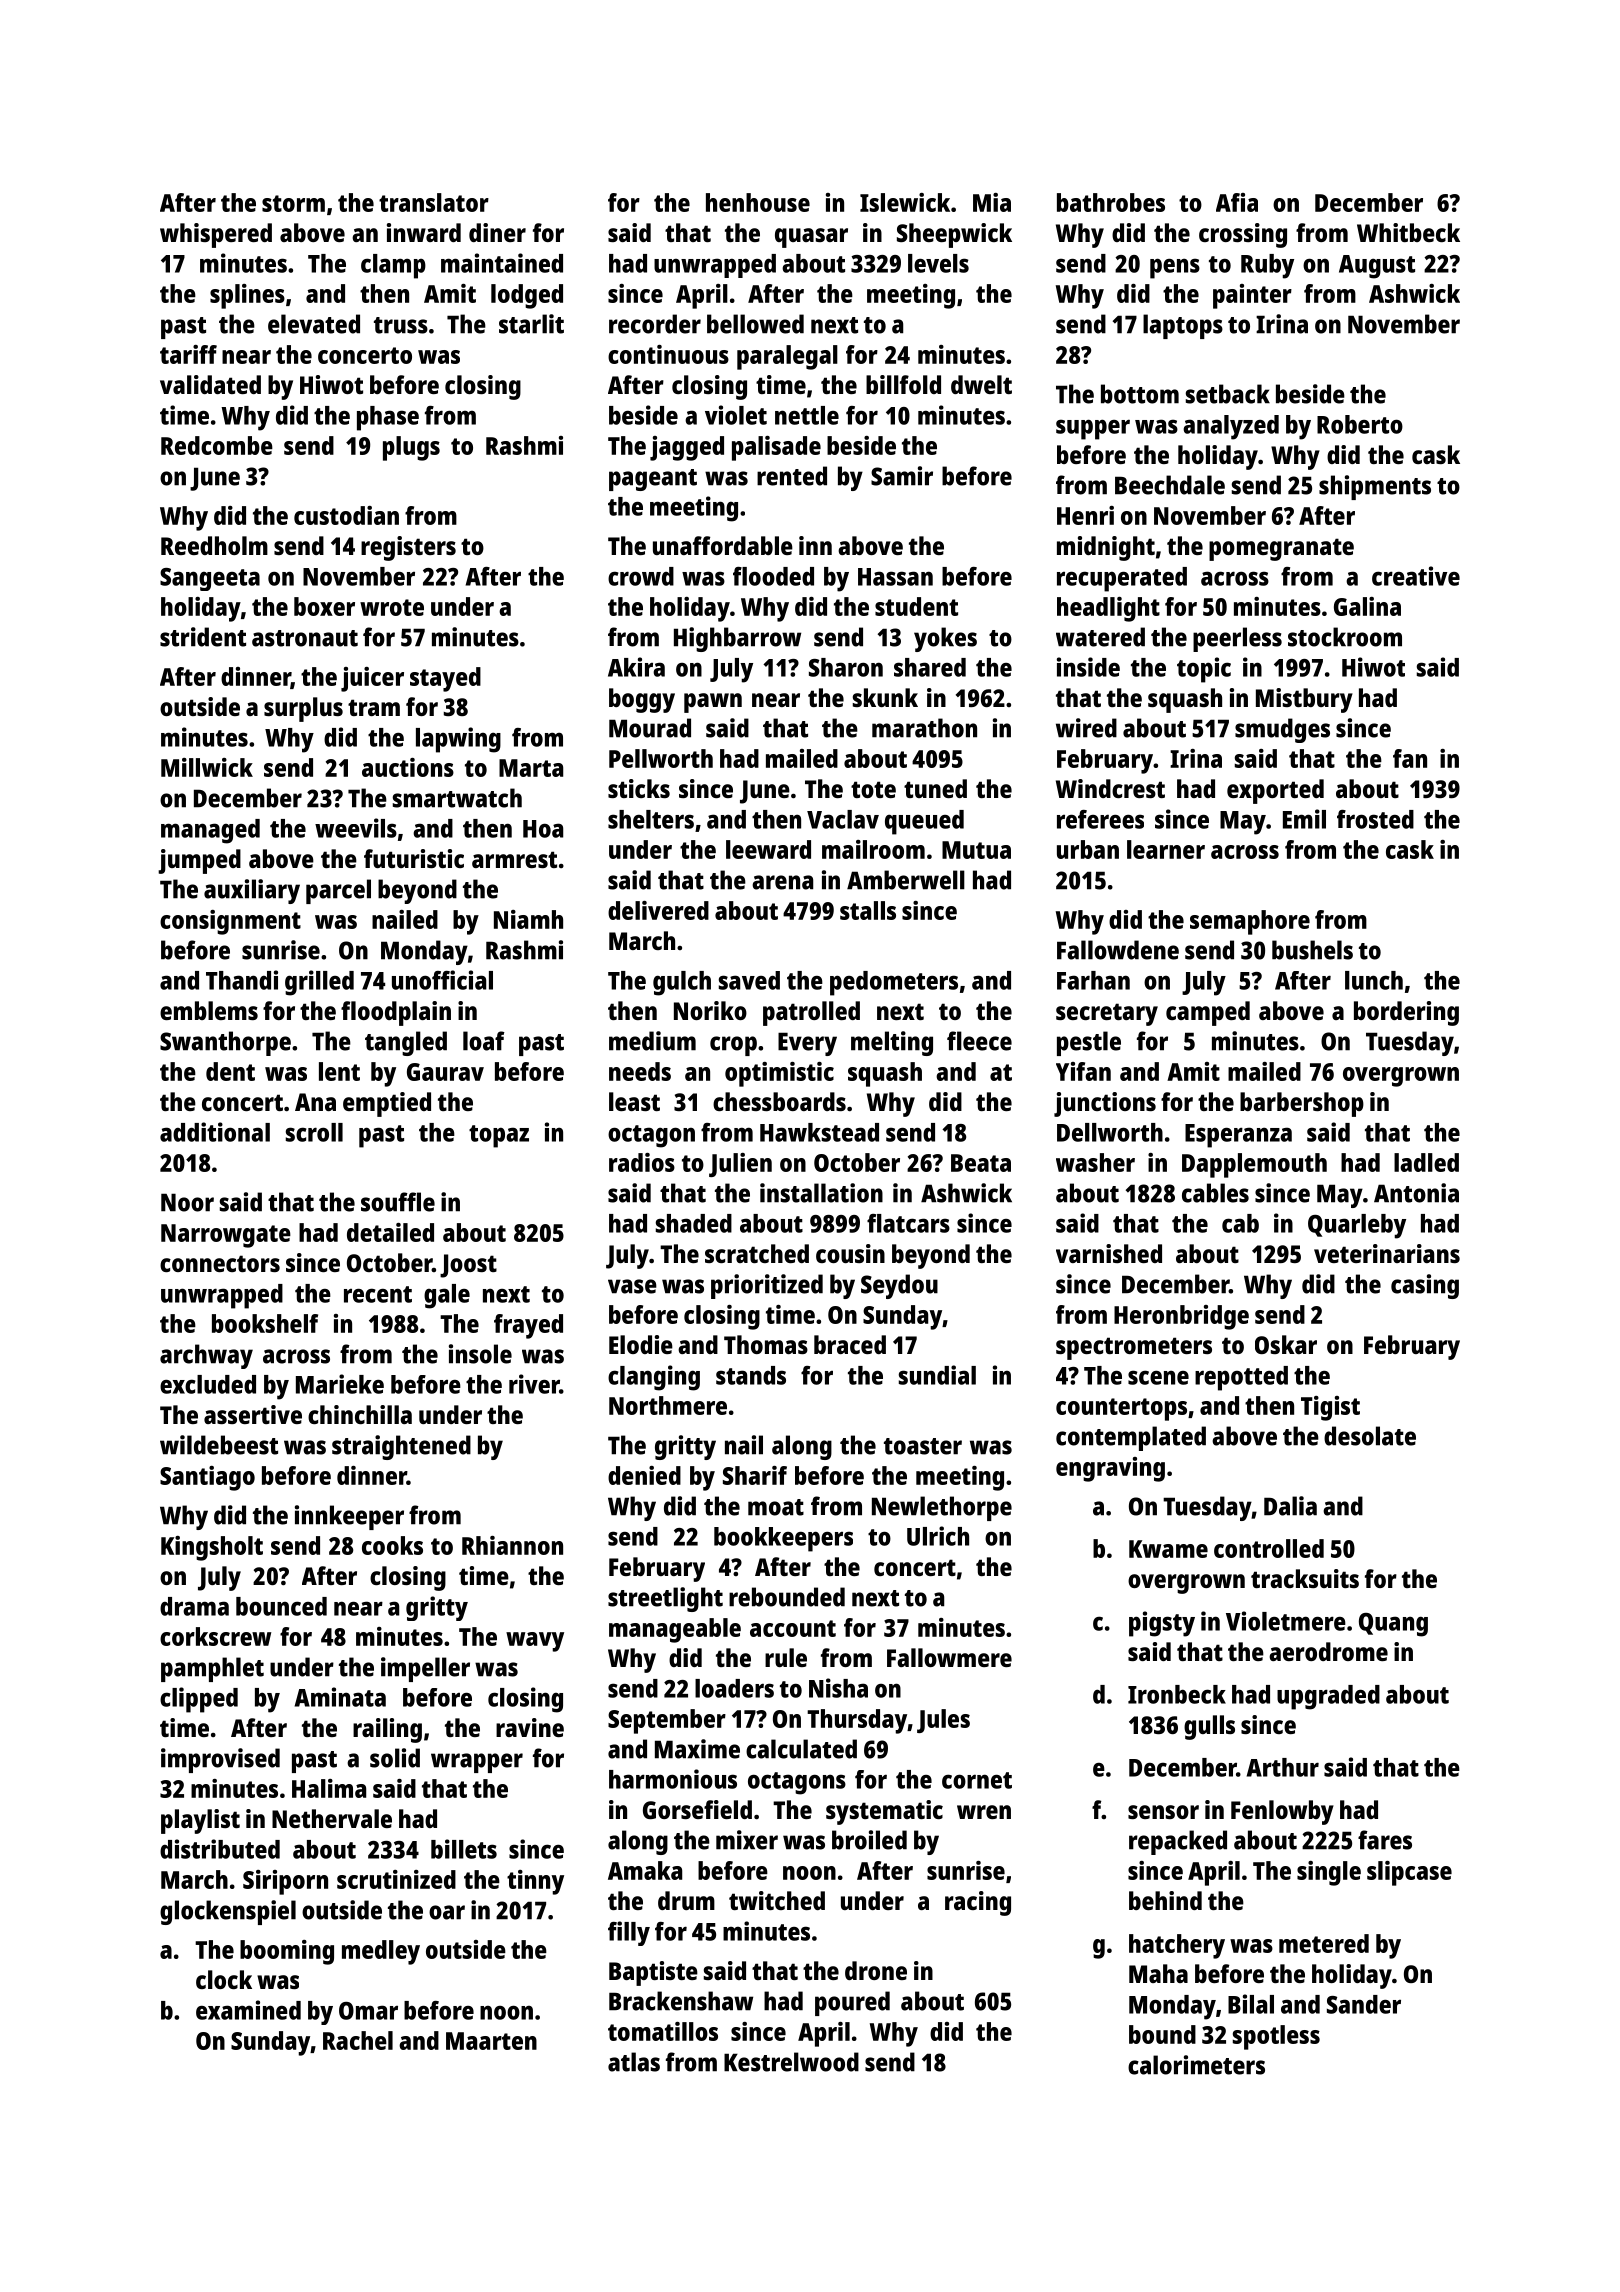 Image resolution: width=1620 pixels, height=2292 pixels. What do you see at coordinates (1409, 1873) in the screenshot?
I see `slipcase` at bounding box center [1409, 1873].
